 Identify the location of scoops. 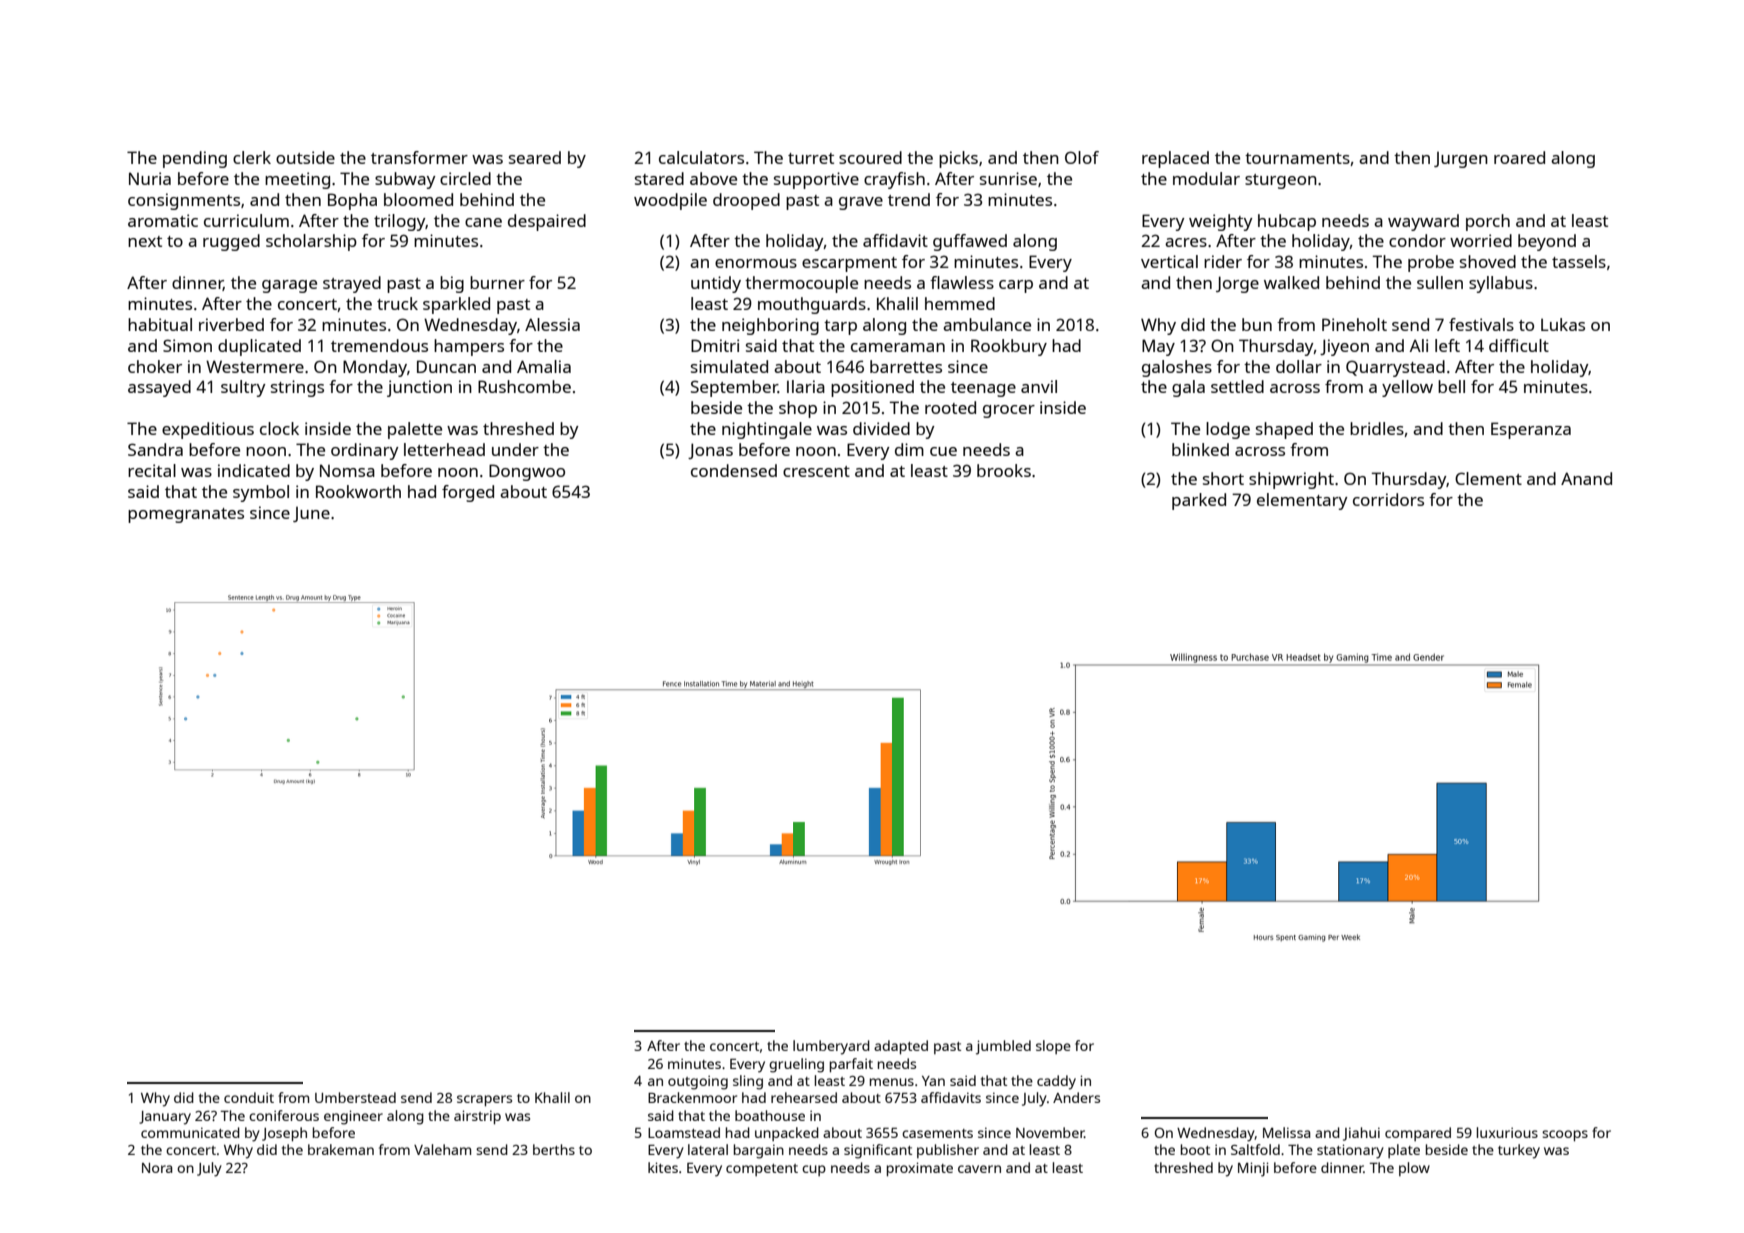
(1565, 1136).
